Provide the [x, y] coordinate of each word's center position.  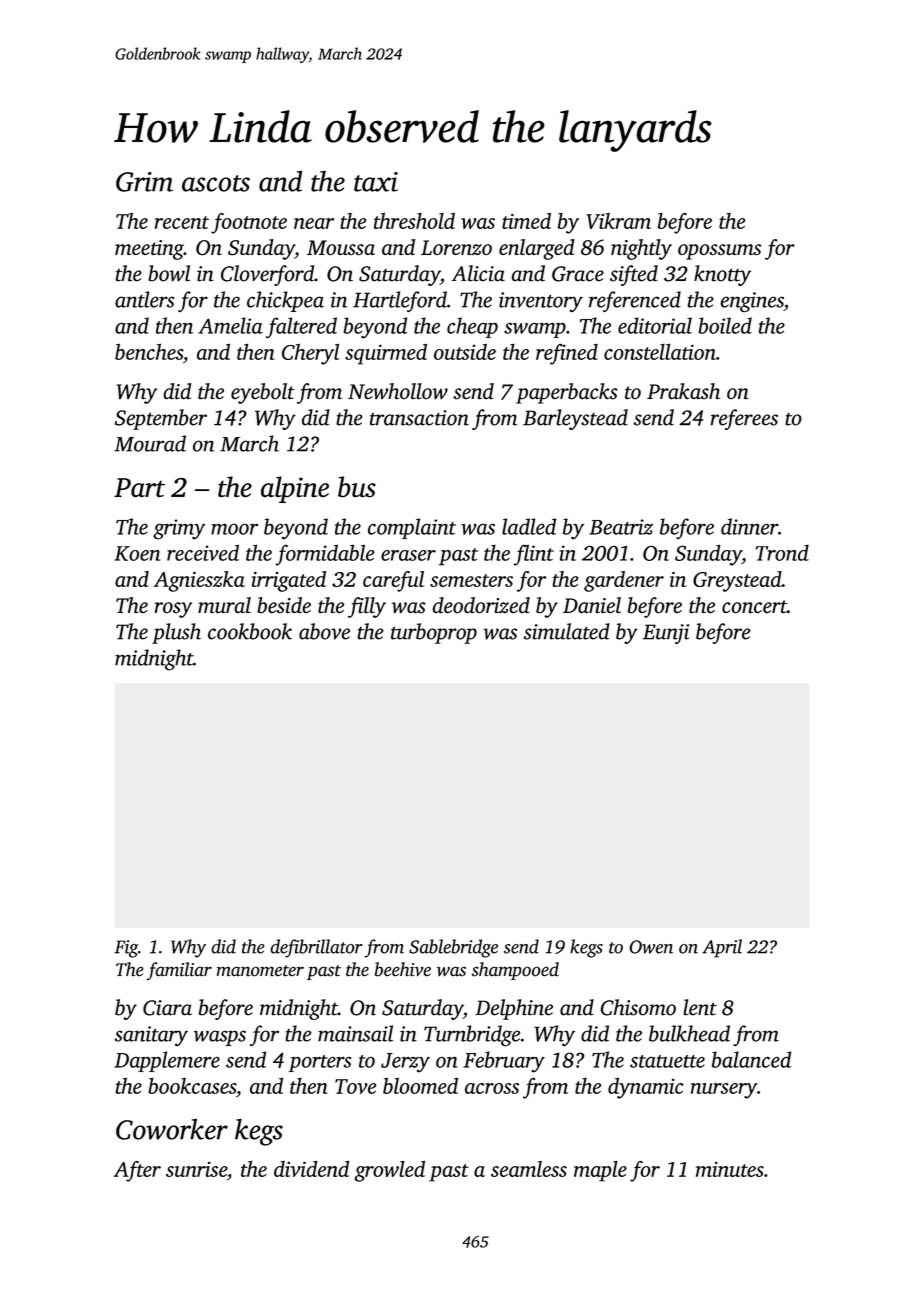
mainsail [355, 1033]
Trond [782, 552]
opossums [719, 252]
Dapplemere [167, 1061]
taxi [376, 182]
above [324, 631]
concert [754, 607]
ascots [216, 183]
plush [176, 633]
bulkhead [689, 1033]
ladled [529, 526]
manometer [260, 971]
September [161, 419]
